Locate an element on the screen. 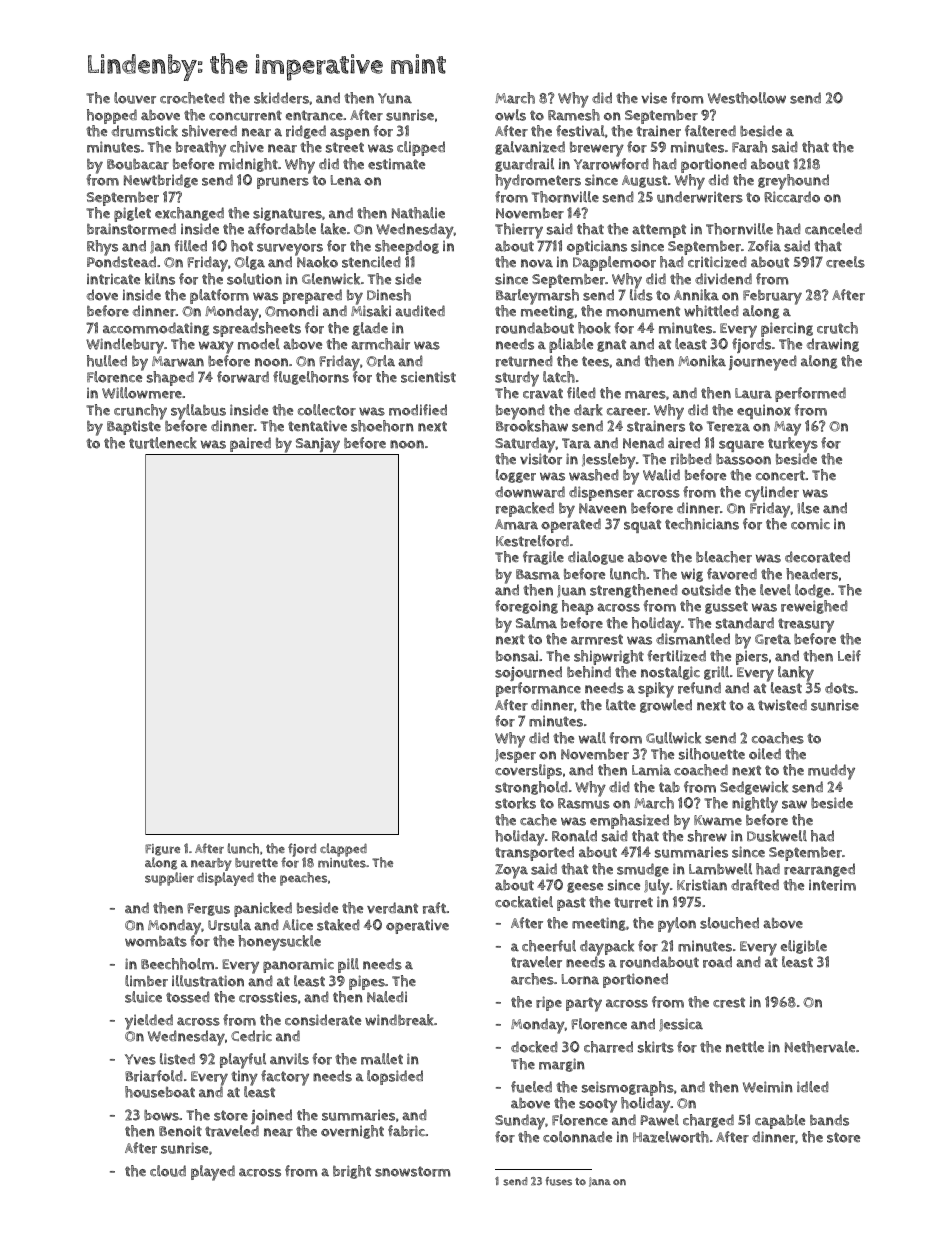  crest is located at coordinates (729, 1002).
